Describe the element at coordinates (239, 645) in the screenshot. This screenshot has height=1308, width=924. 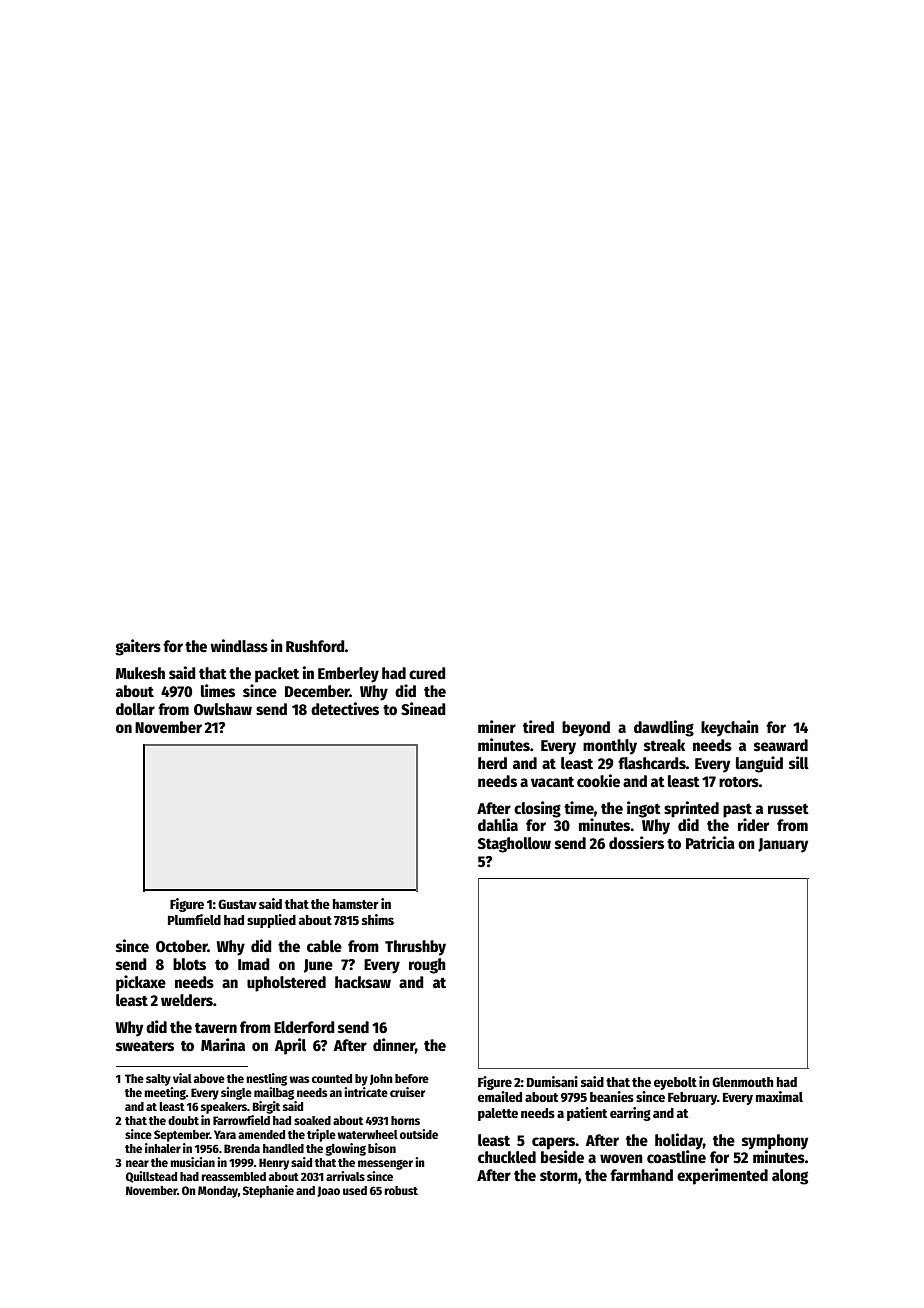
I see `windlass` at that location.
